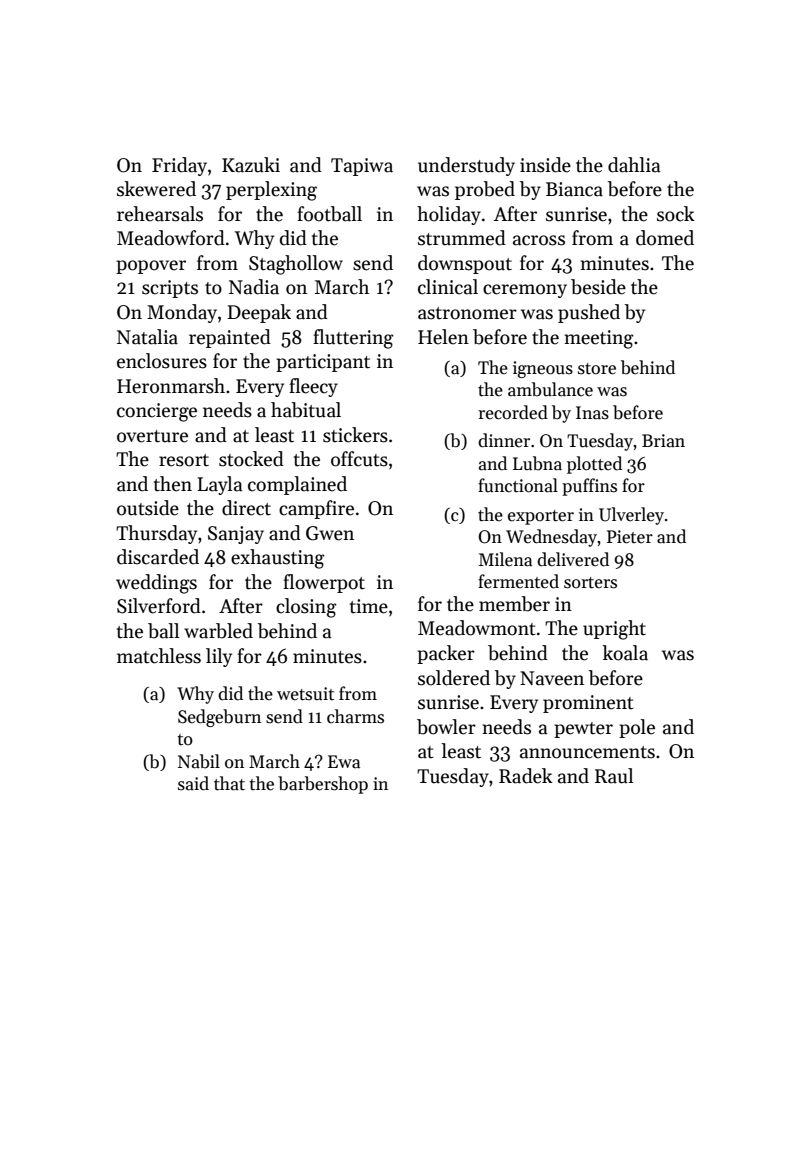 The width and height of the screenshot is (811, 1150). What do you see at coordinates (229, 783) in the screenshot?
I see `that` at bounding box center [229, 783].
